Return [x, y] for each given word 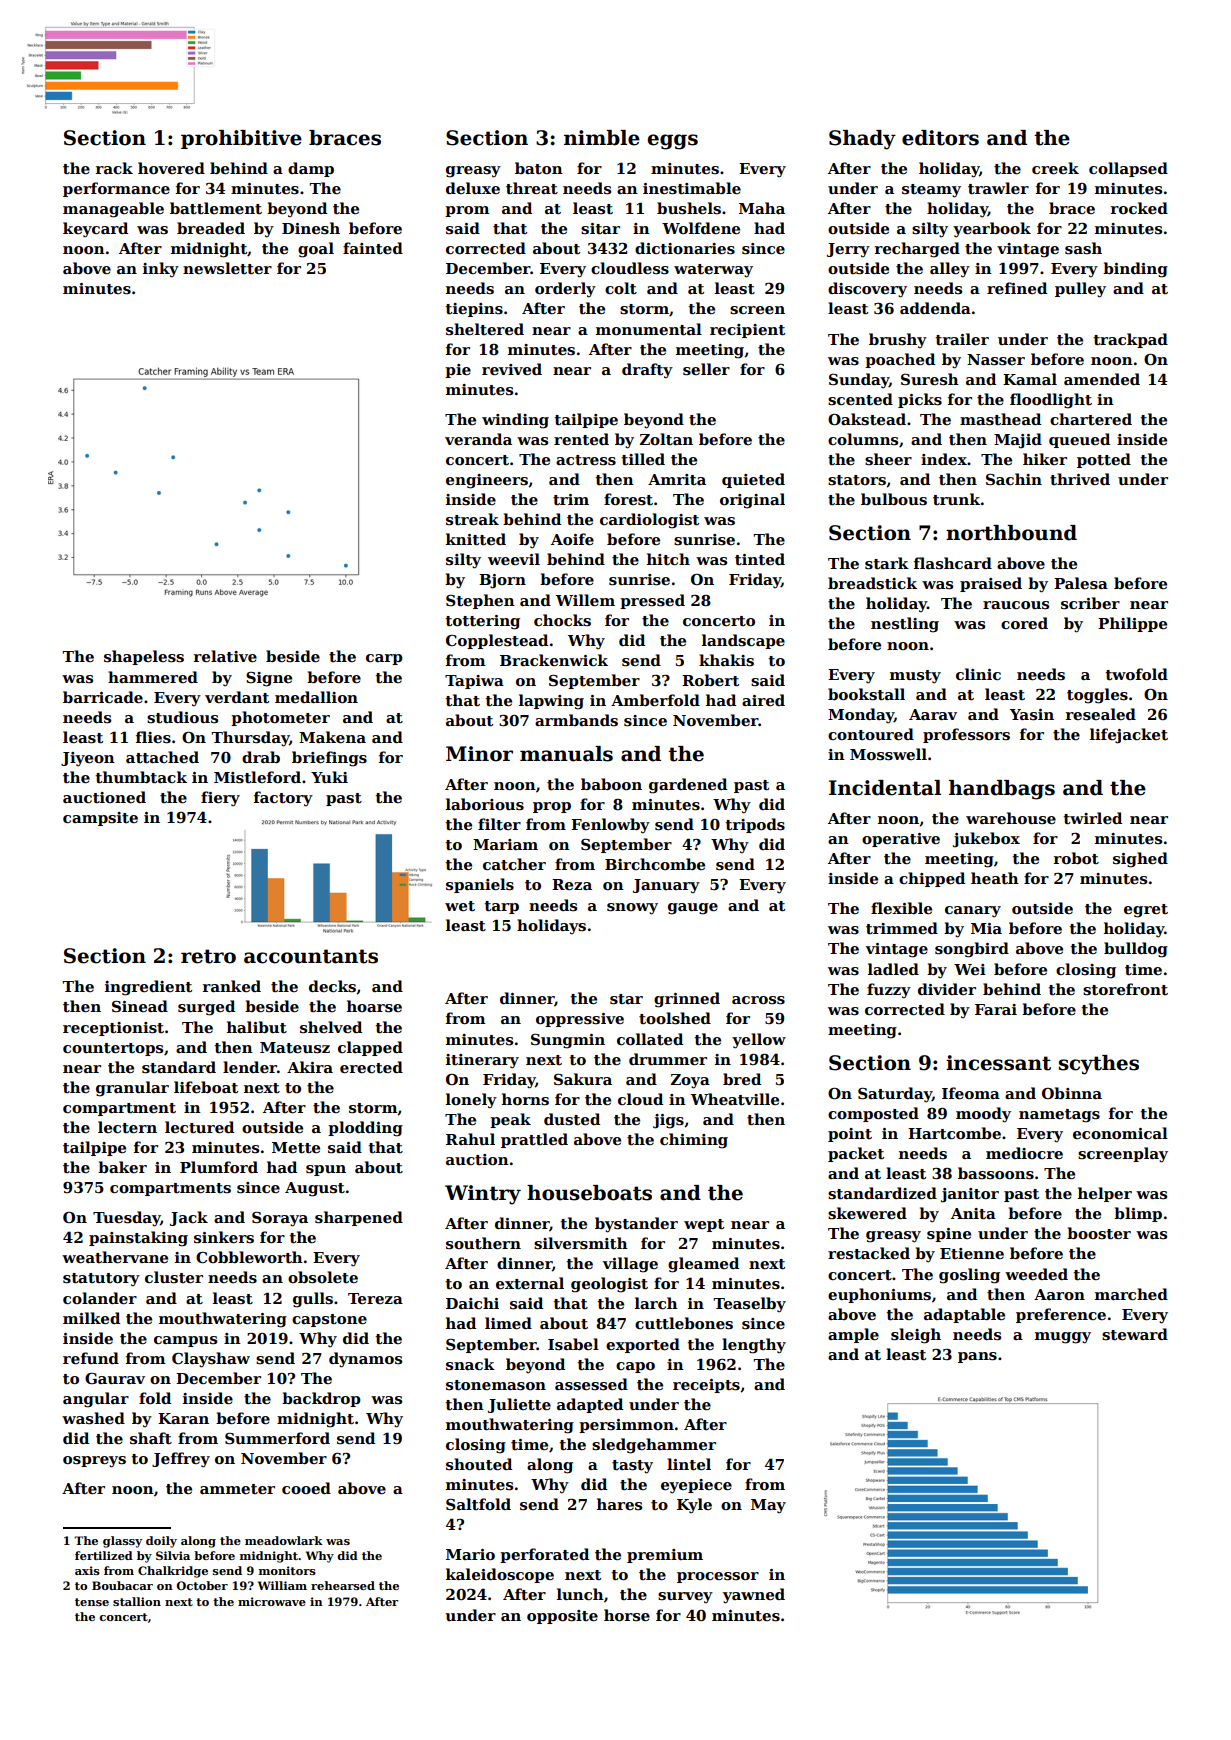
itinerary [482, 1061]
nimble [602, 138]
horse [627, 1615]
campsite [100, 819]
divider [947, 989]
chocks [562, 620]
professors [966, 735]
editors [940, 138]
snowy [632, 909]
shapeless [144, 657]
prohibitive [241, 139]
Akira [310, 1067]
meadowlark [284, 1540]
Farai [996, 1009]
